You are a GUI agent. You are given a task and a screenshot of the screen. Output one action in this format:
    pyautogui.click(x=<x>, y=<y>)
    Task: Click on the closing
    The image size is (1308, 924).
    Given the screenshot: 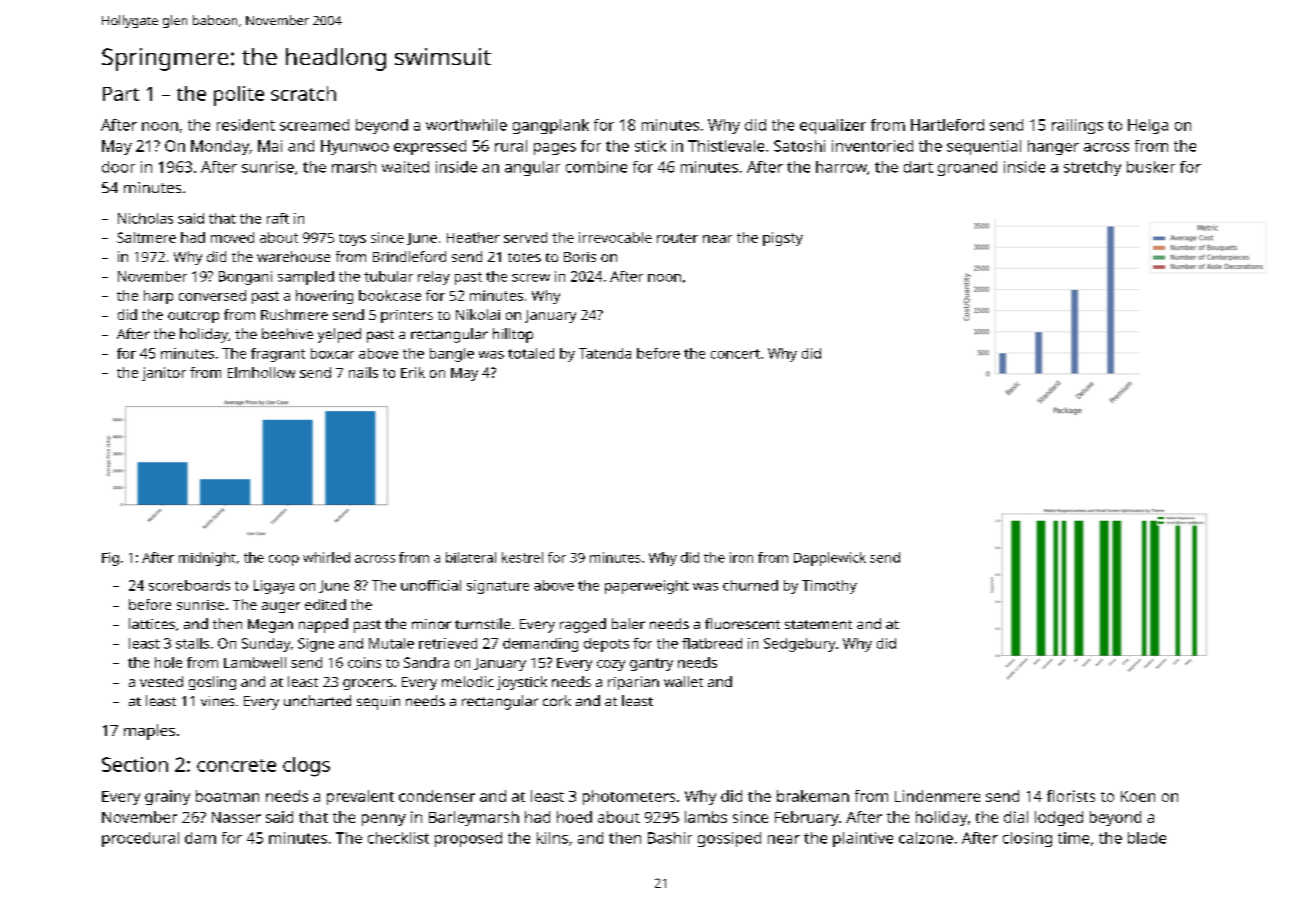 What is the action you would take?
    pyautogui.click(x=1027, y=839)
